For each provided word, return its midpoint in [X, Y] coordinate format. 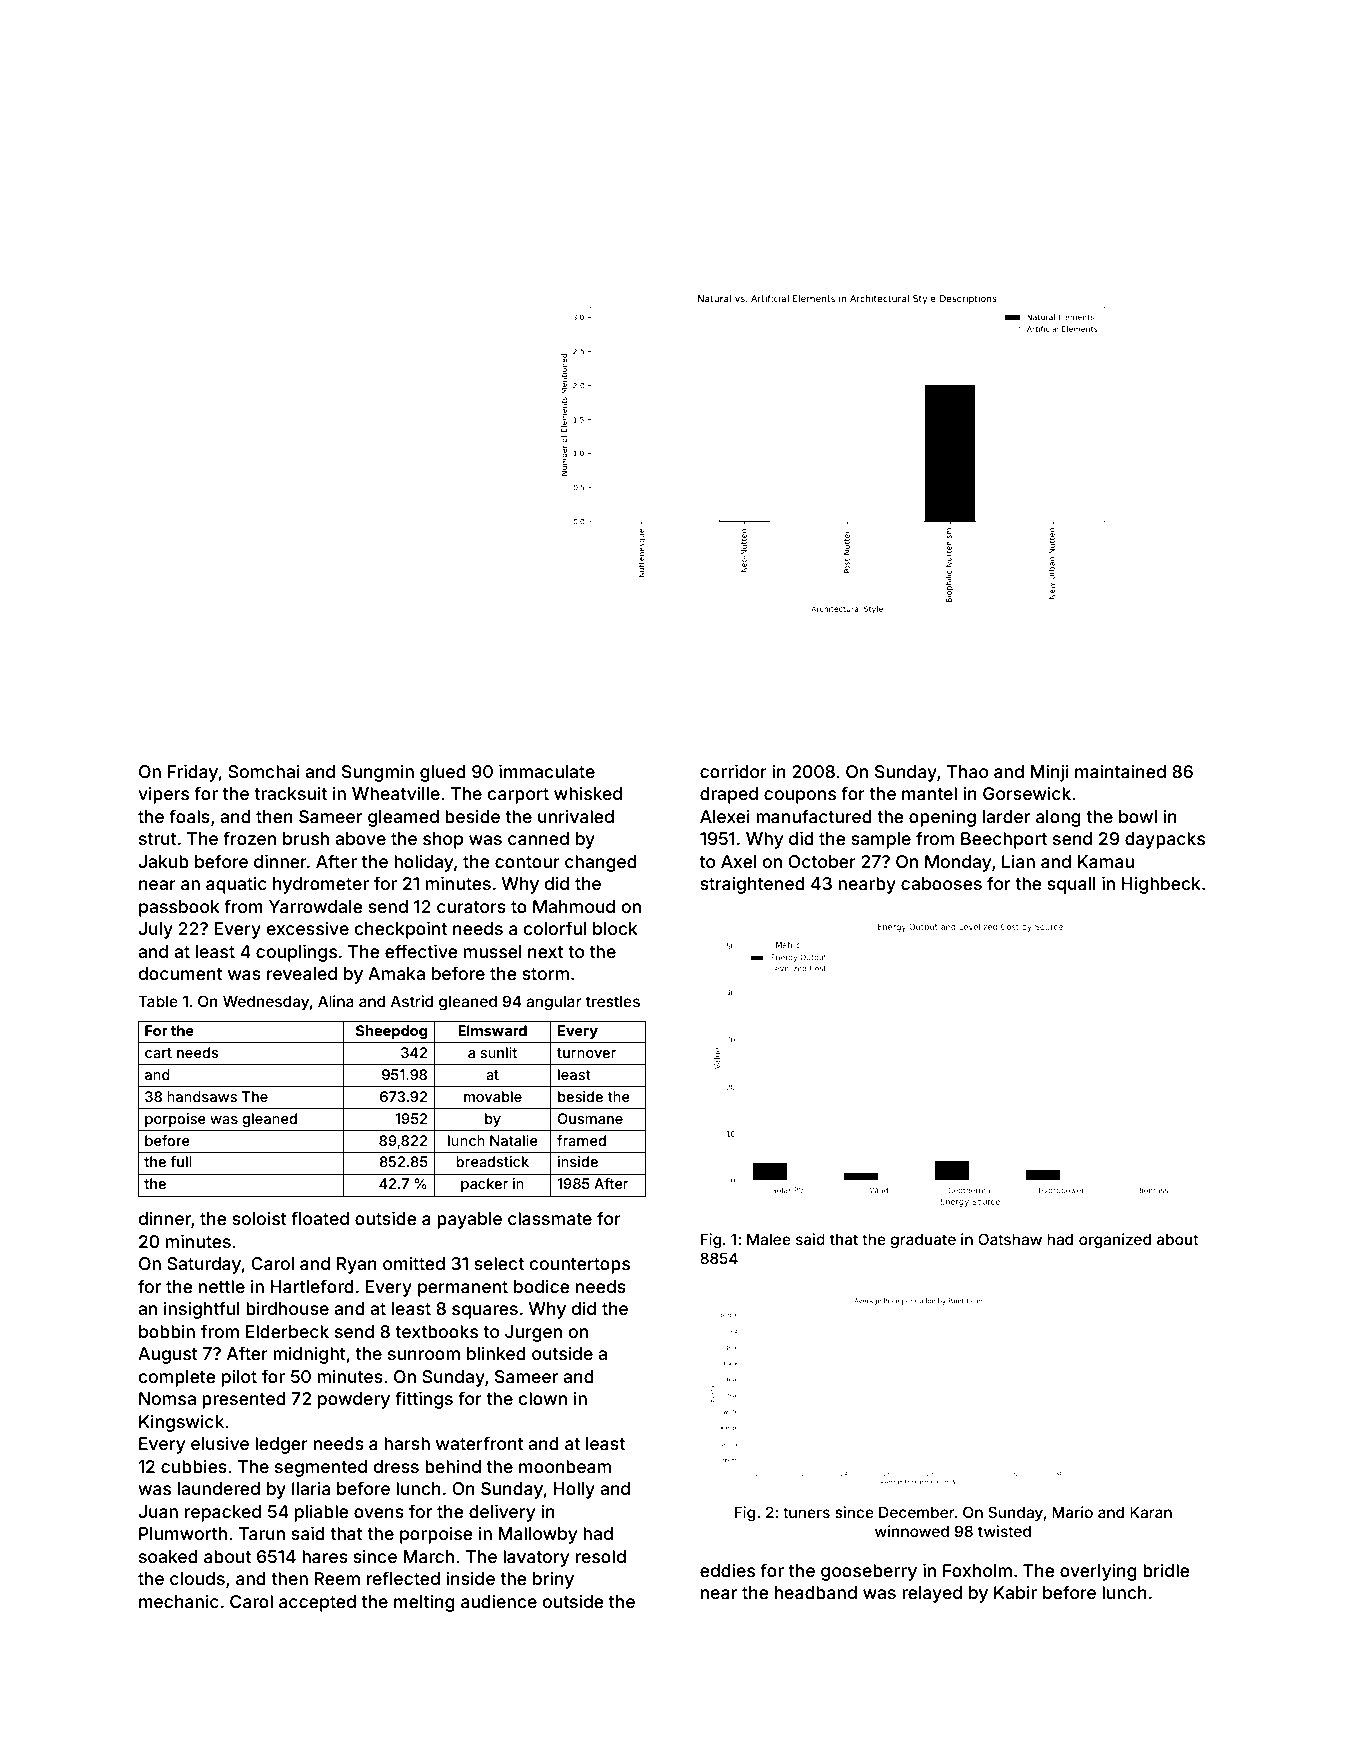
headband [816, 1592]
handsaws [202, 1096]
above [360, 838]
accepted [317, 1603]
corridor [733, 771]
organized [1115, 1241]
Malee [769, 1239]
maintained [1120, 771]
